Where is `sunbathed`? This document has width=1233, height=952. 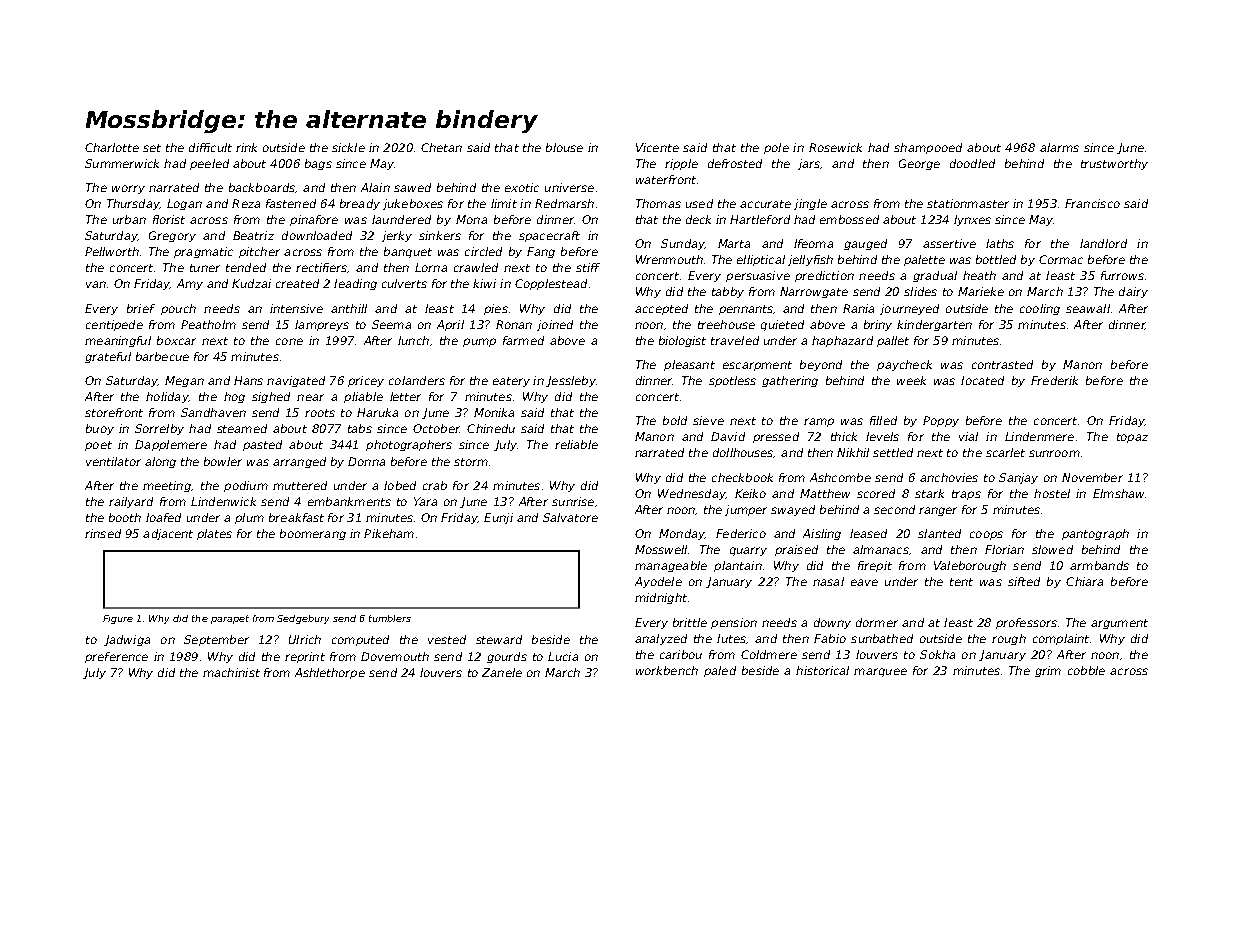 sunbathed is located at coordinates (882, 638).
